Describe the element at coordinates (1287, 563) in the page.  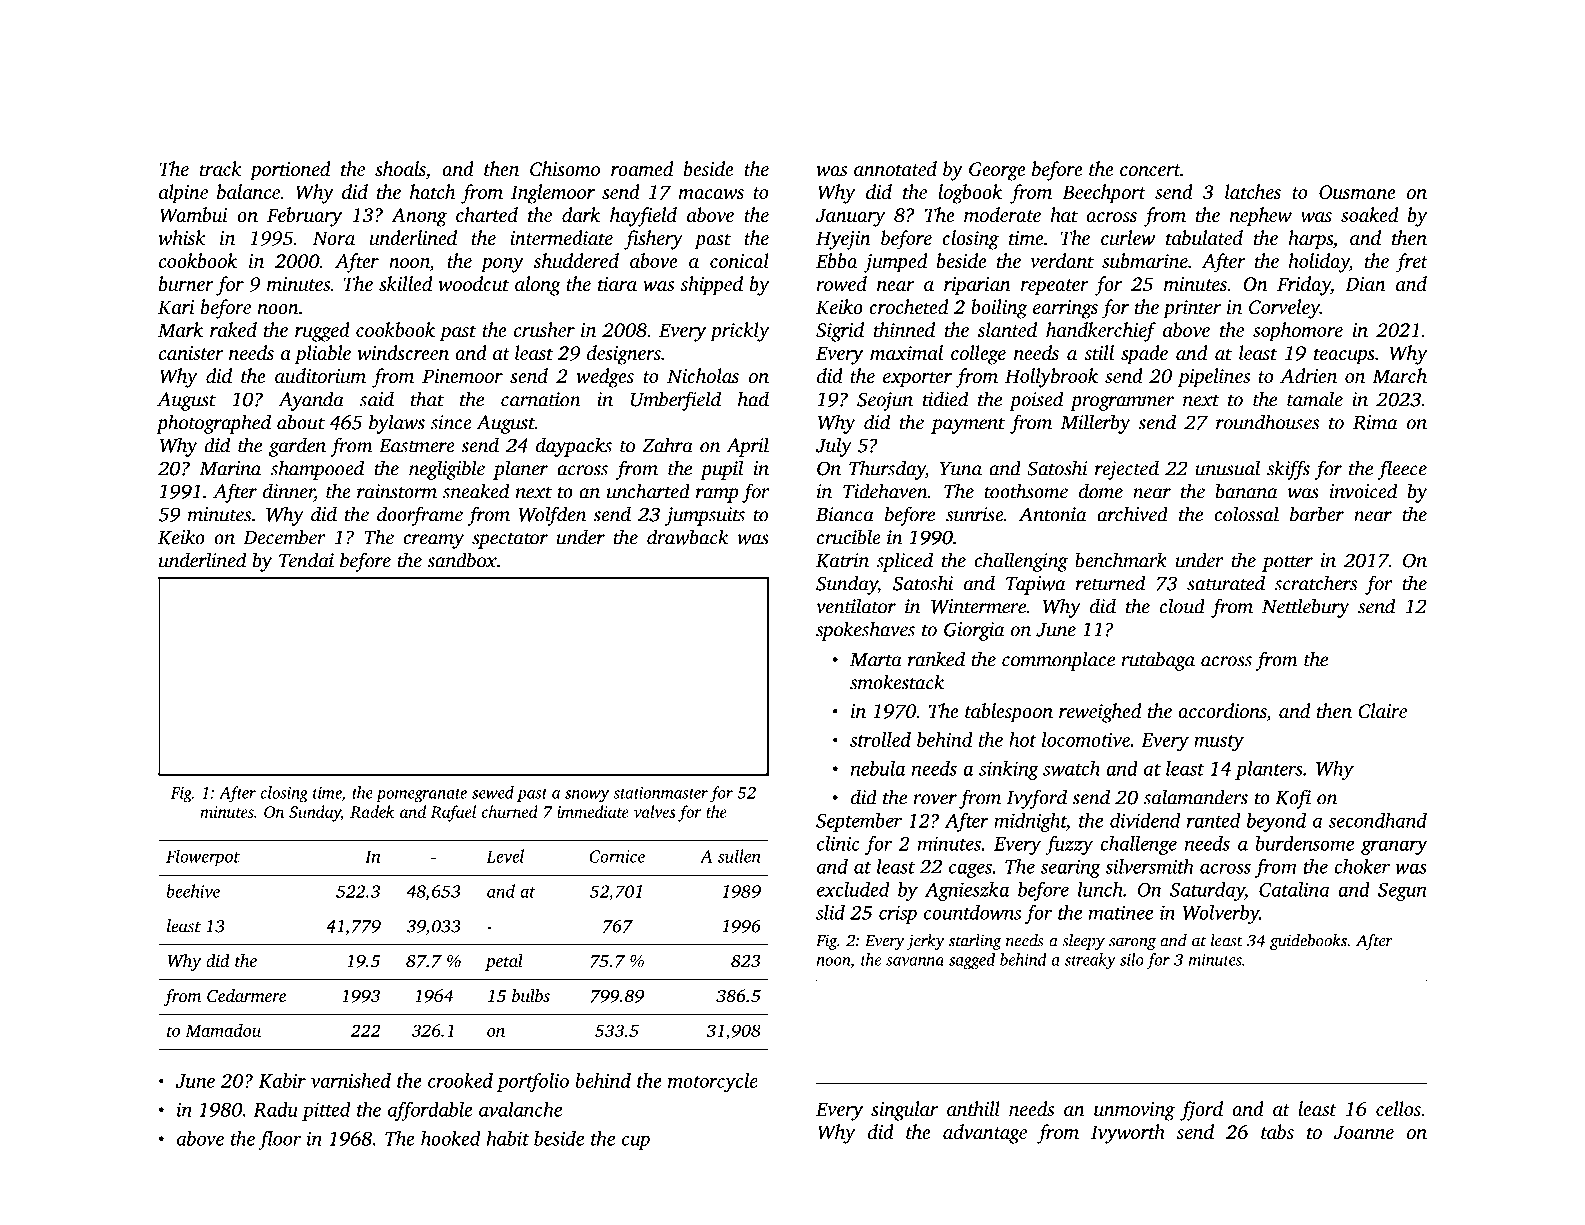
I see `potter` at that location.
